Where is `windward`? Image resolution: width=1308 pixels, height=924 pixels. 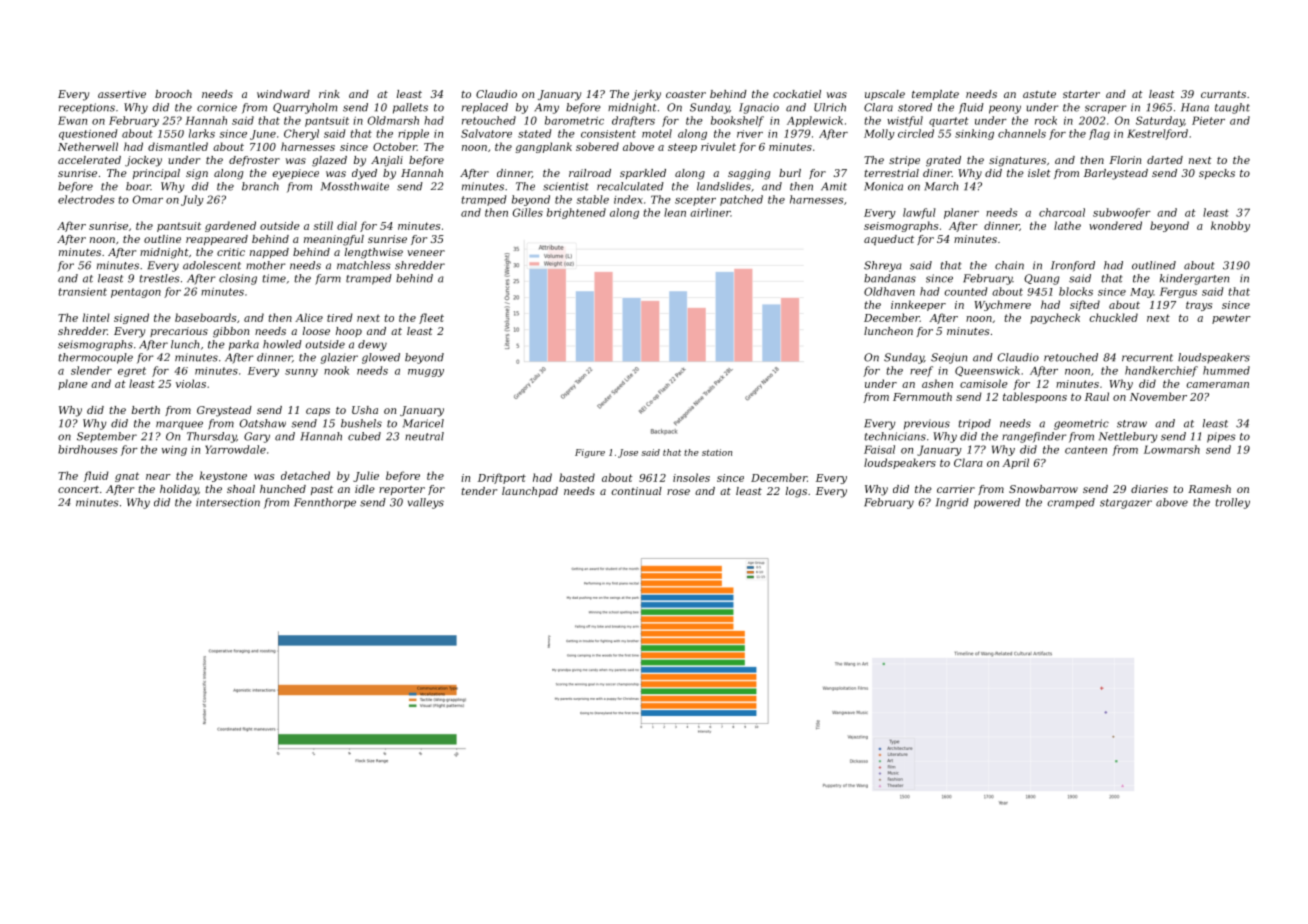 windward is located at coordinates (283, 94).
